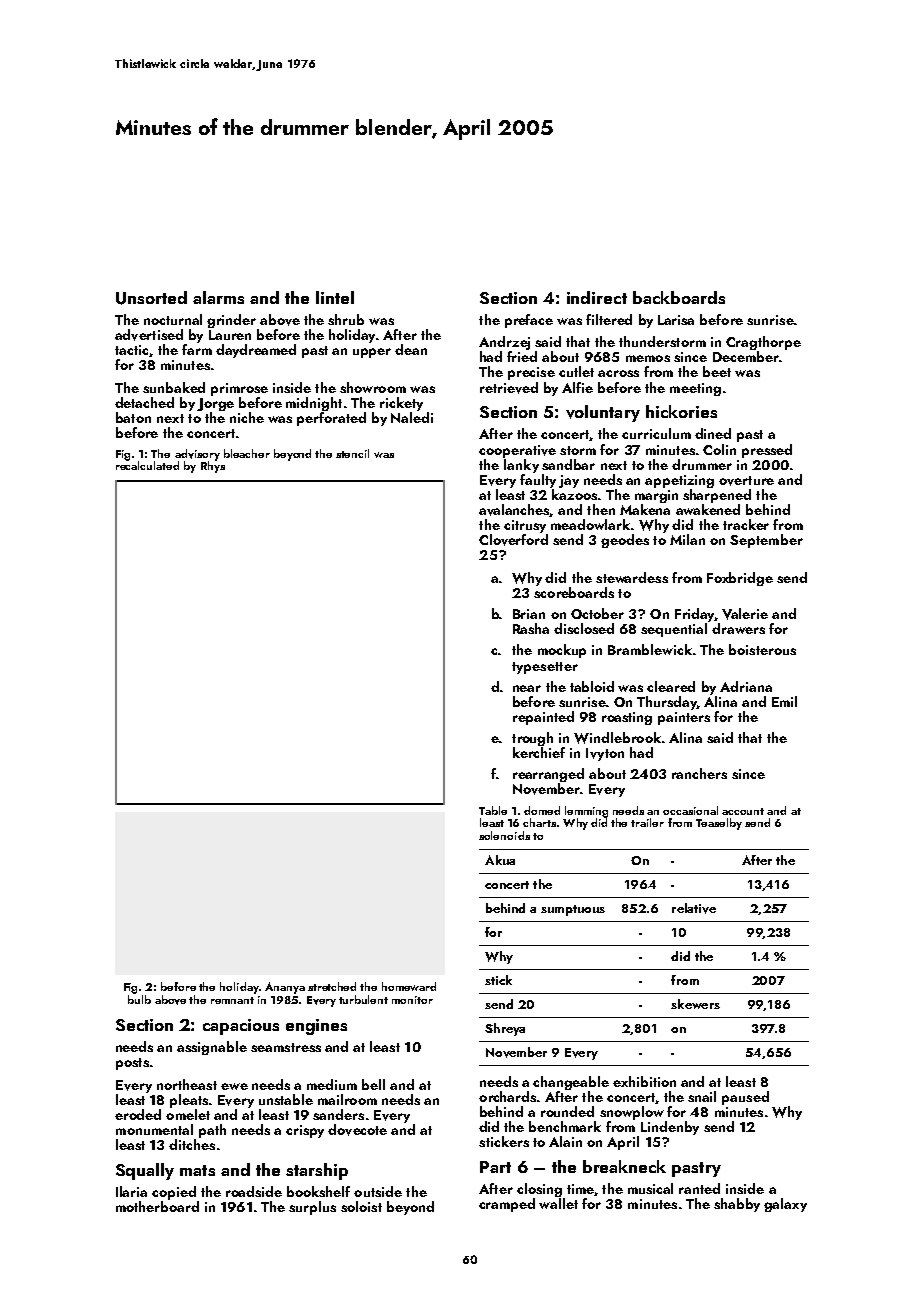 The height and width of the screenshot is (1308, 924). I want to click on Alfie, so click(577, 387).
